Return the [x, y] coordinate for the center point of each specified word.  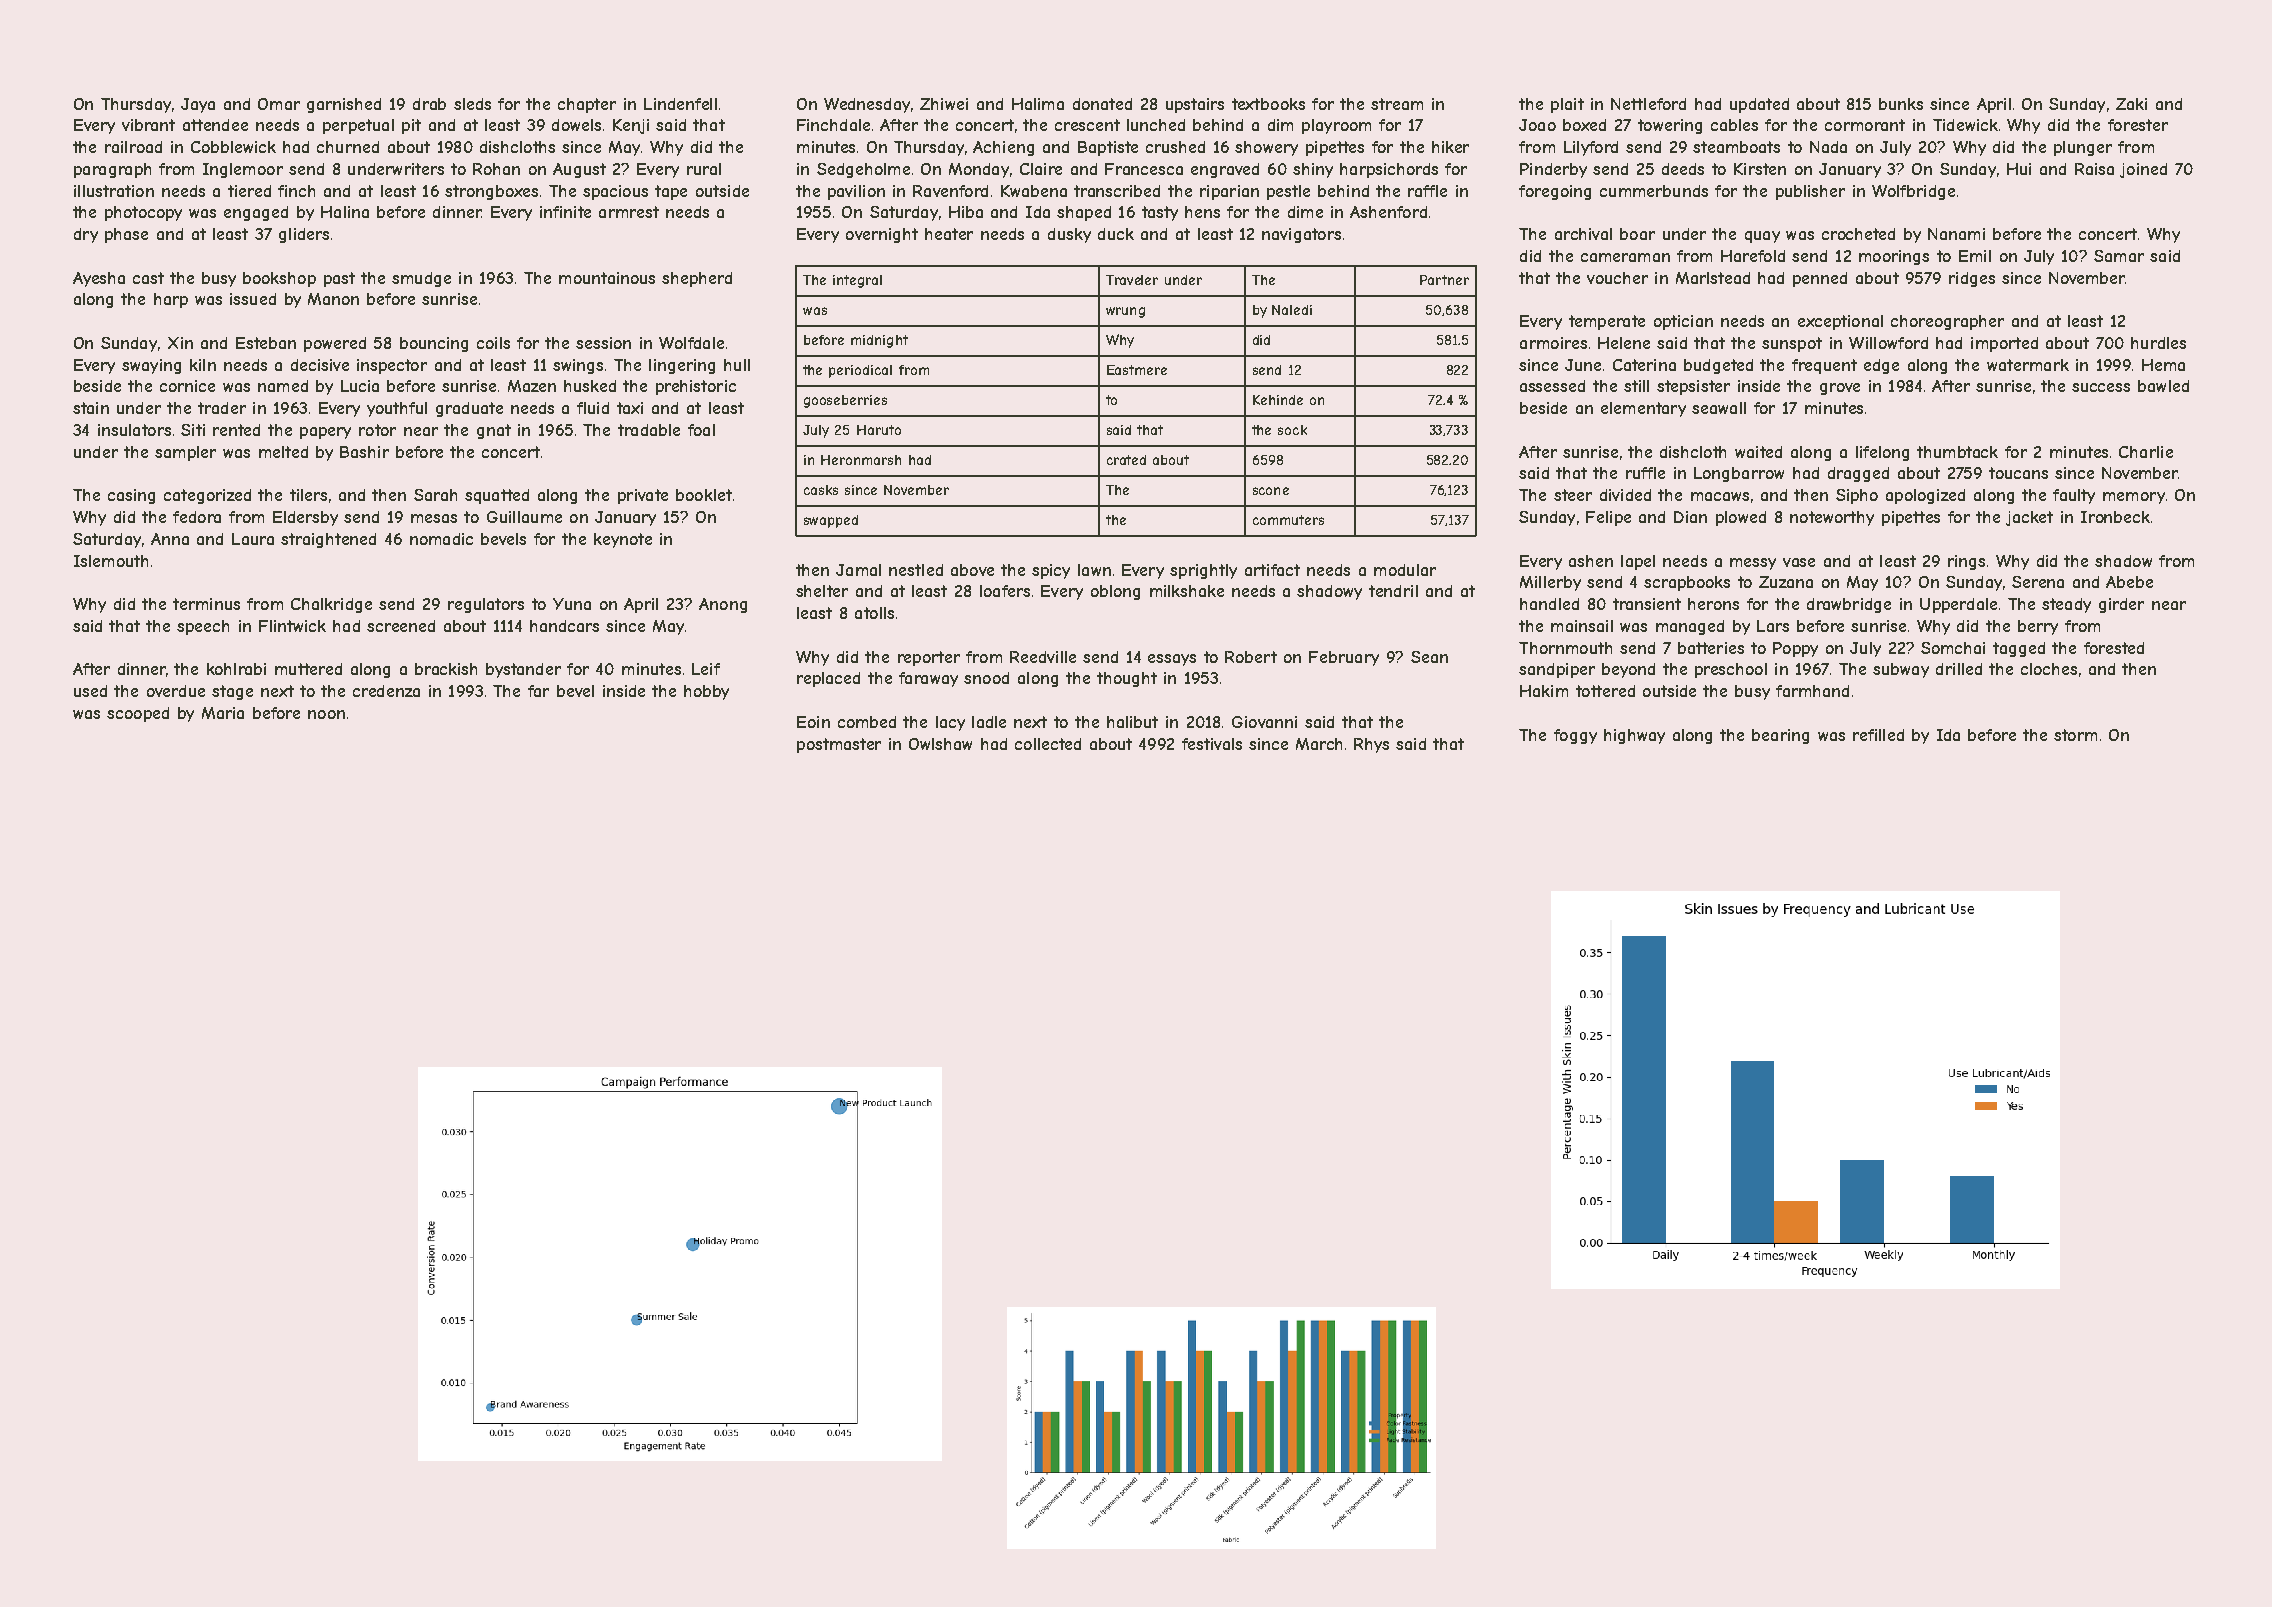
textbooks [1268, 104]
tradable [649, 430]
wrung [1125, 312]
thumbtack [1957, 452]
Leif [706, 669]
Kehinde [1278, 400]
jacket [2029, 518]
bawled [2163, 386]
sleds [472, 104]
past [339, 279]
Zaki [2131, 104]
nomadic [441, 539]
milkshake [1187, 591]
